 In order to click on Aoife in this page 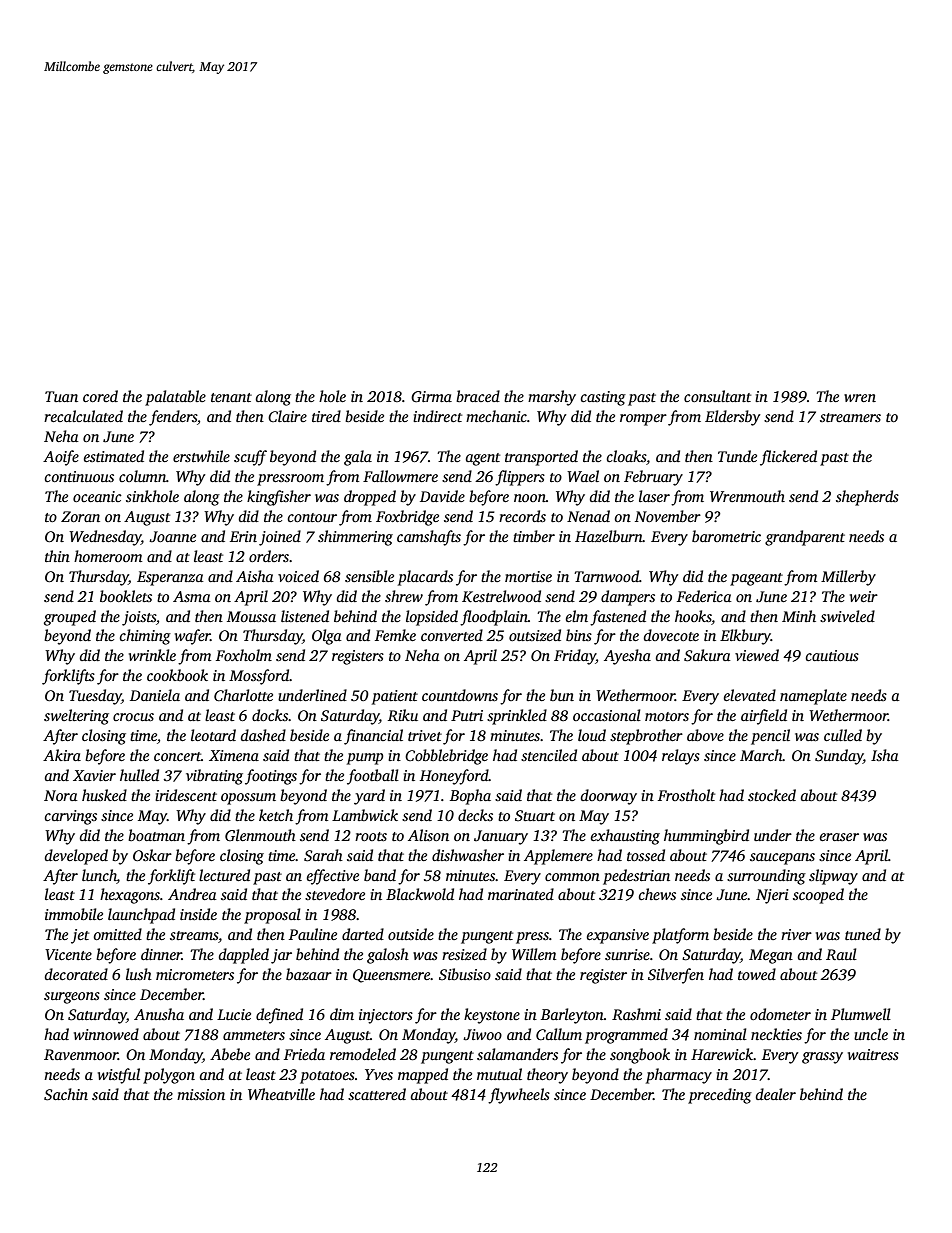, I will do `click(61, 458)`.
